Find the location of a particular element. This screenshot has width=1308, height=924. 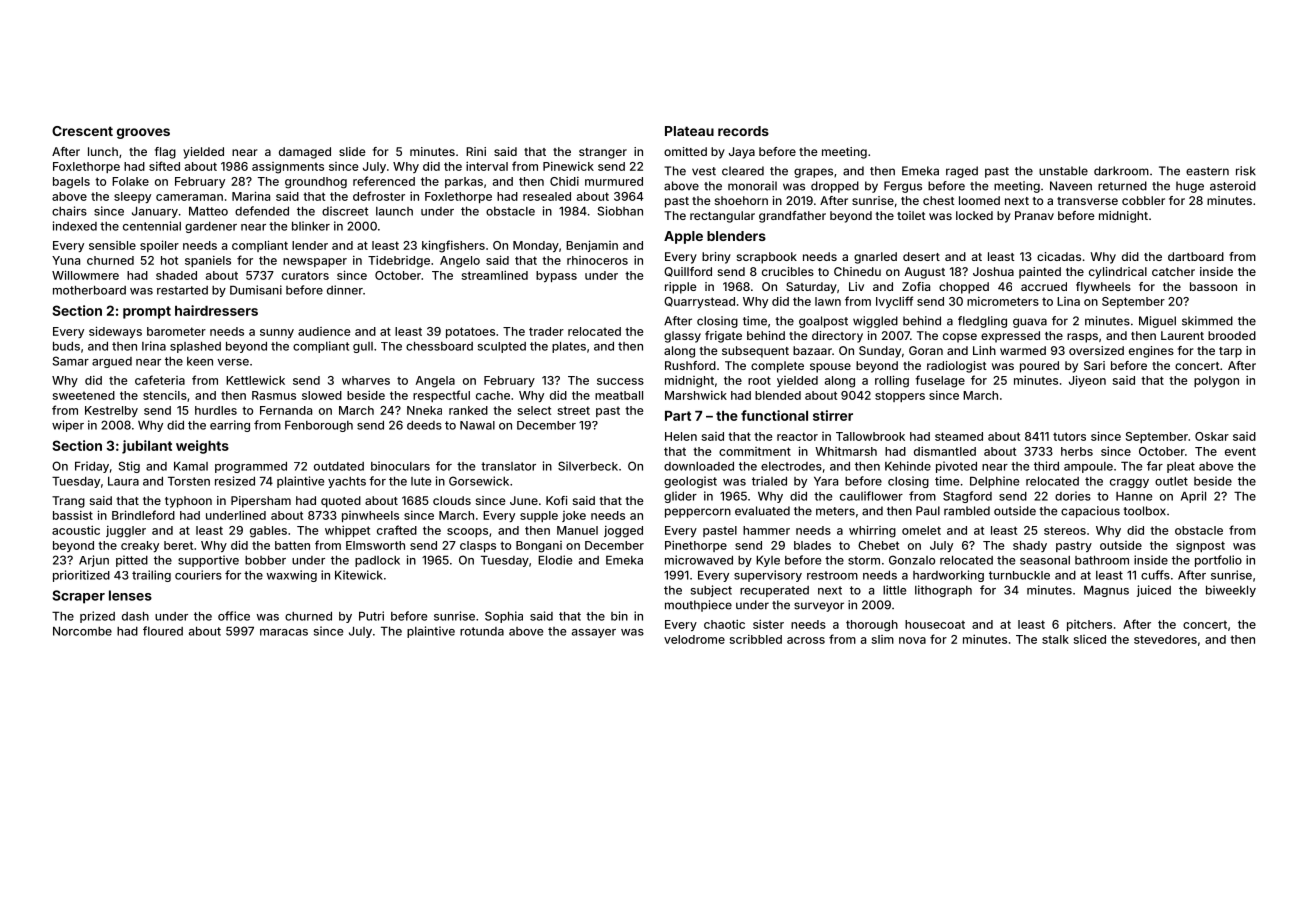

directory is located at coordinates (837, 337).
